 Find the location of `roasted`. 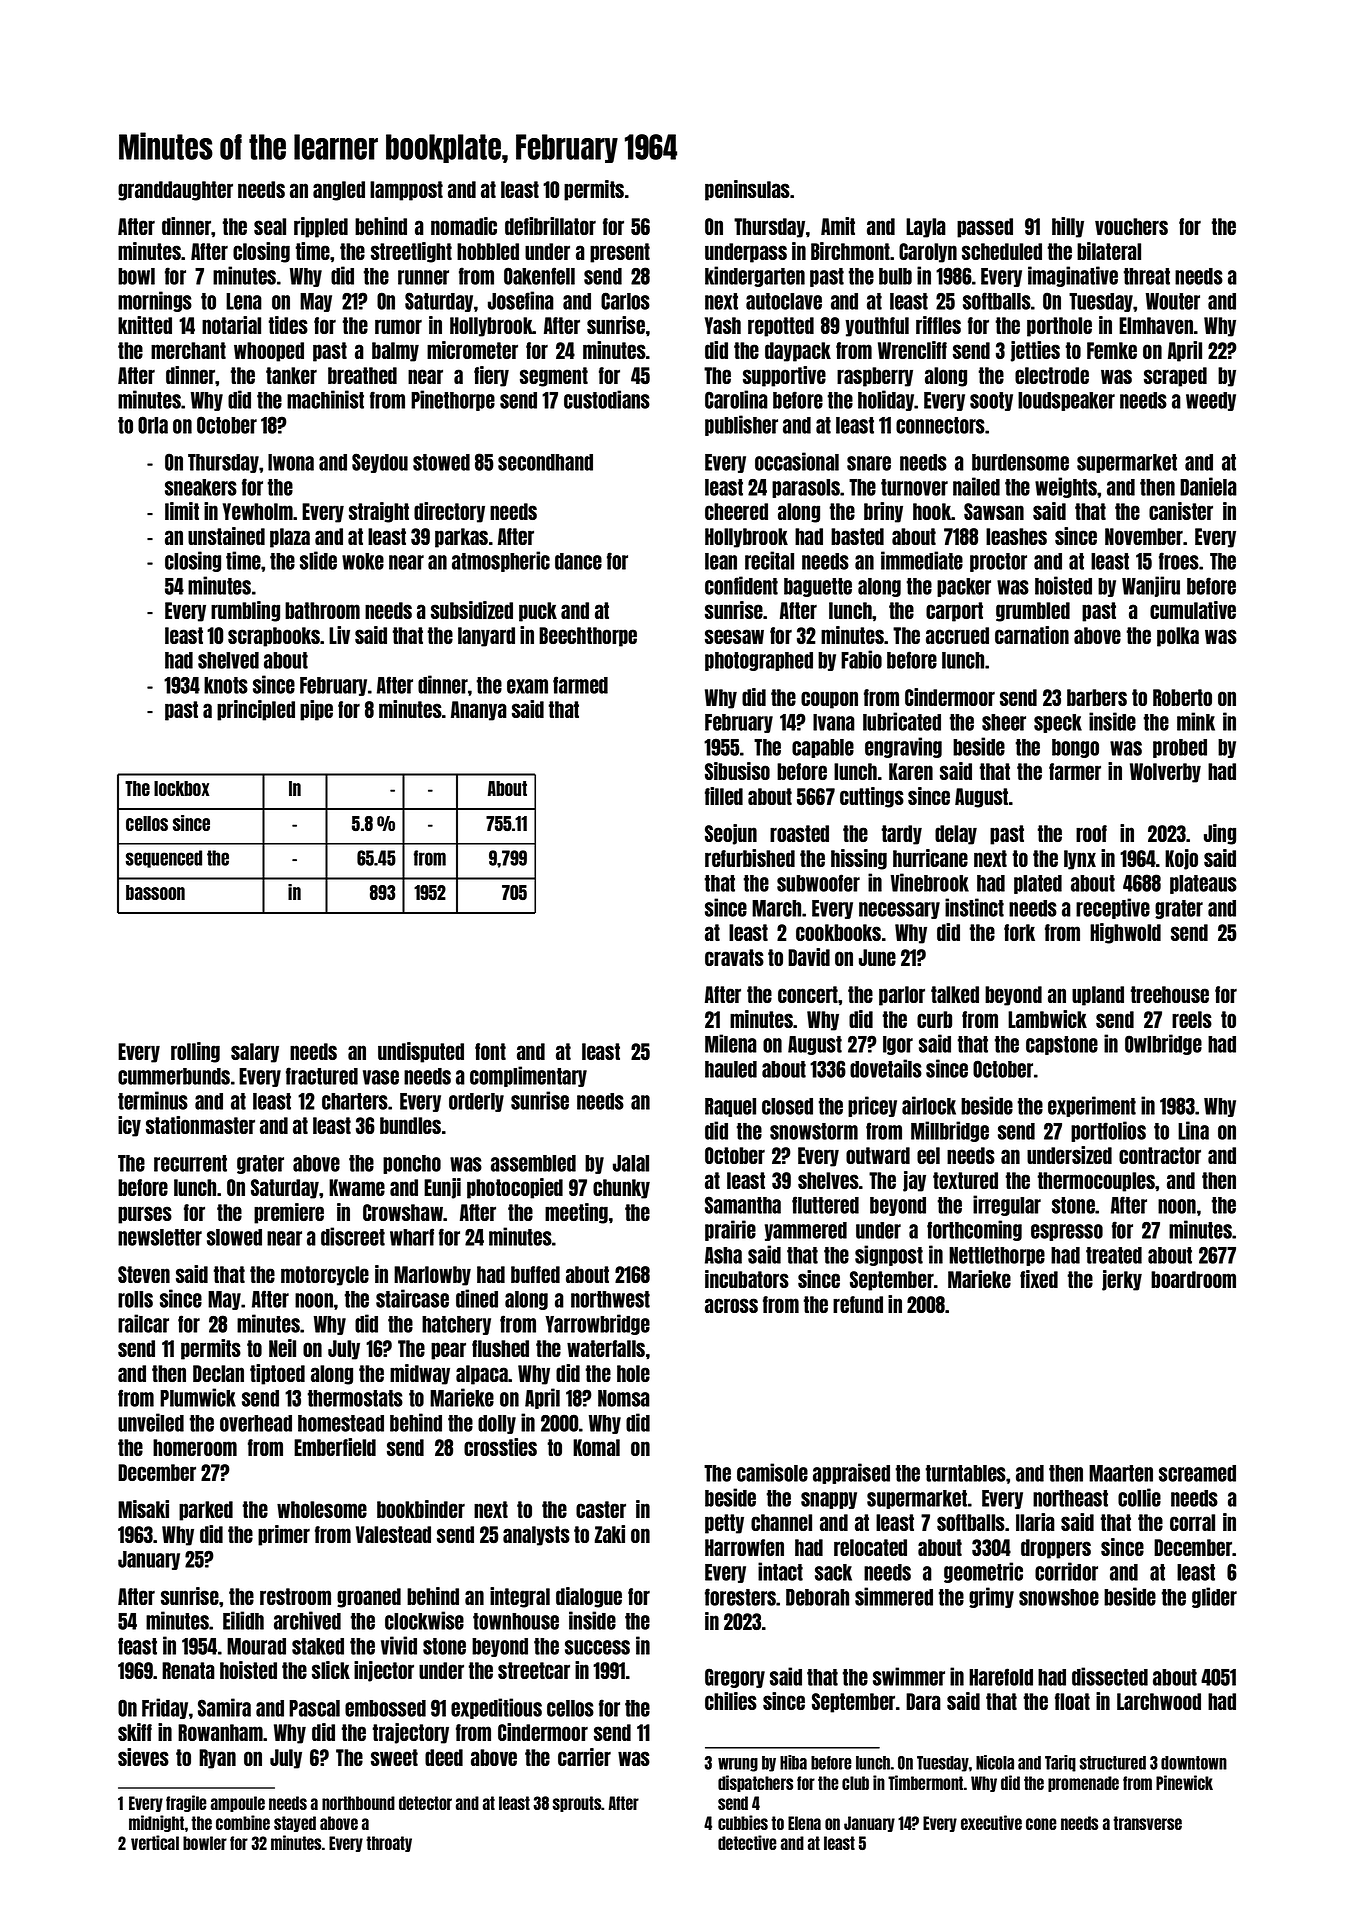

roasted is located at coordinates (799, 833).
